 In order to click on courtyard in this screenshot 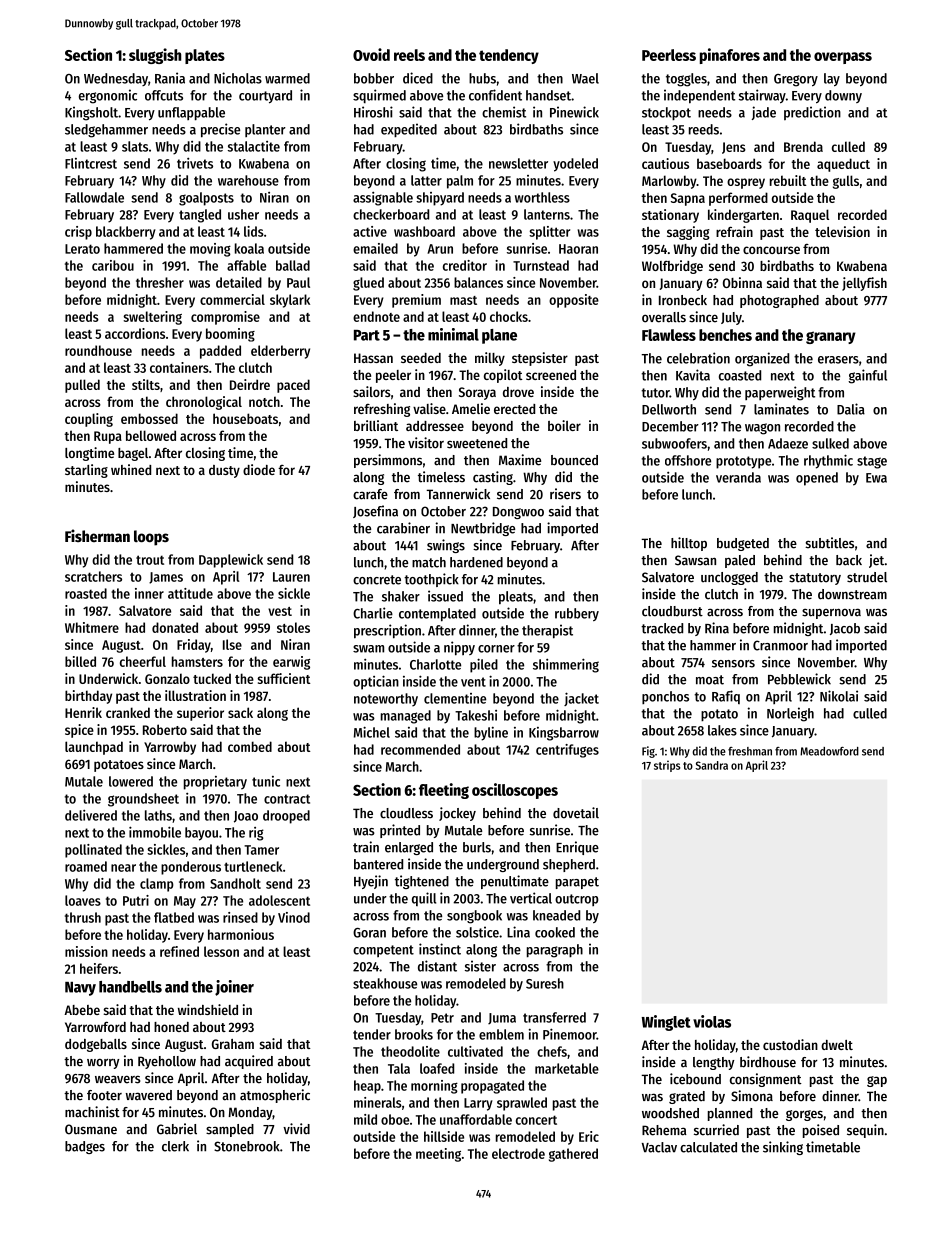, I will do `click(265, 97)`.
